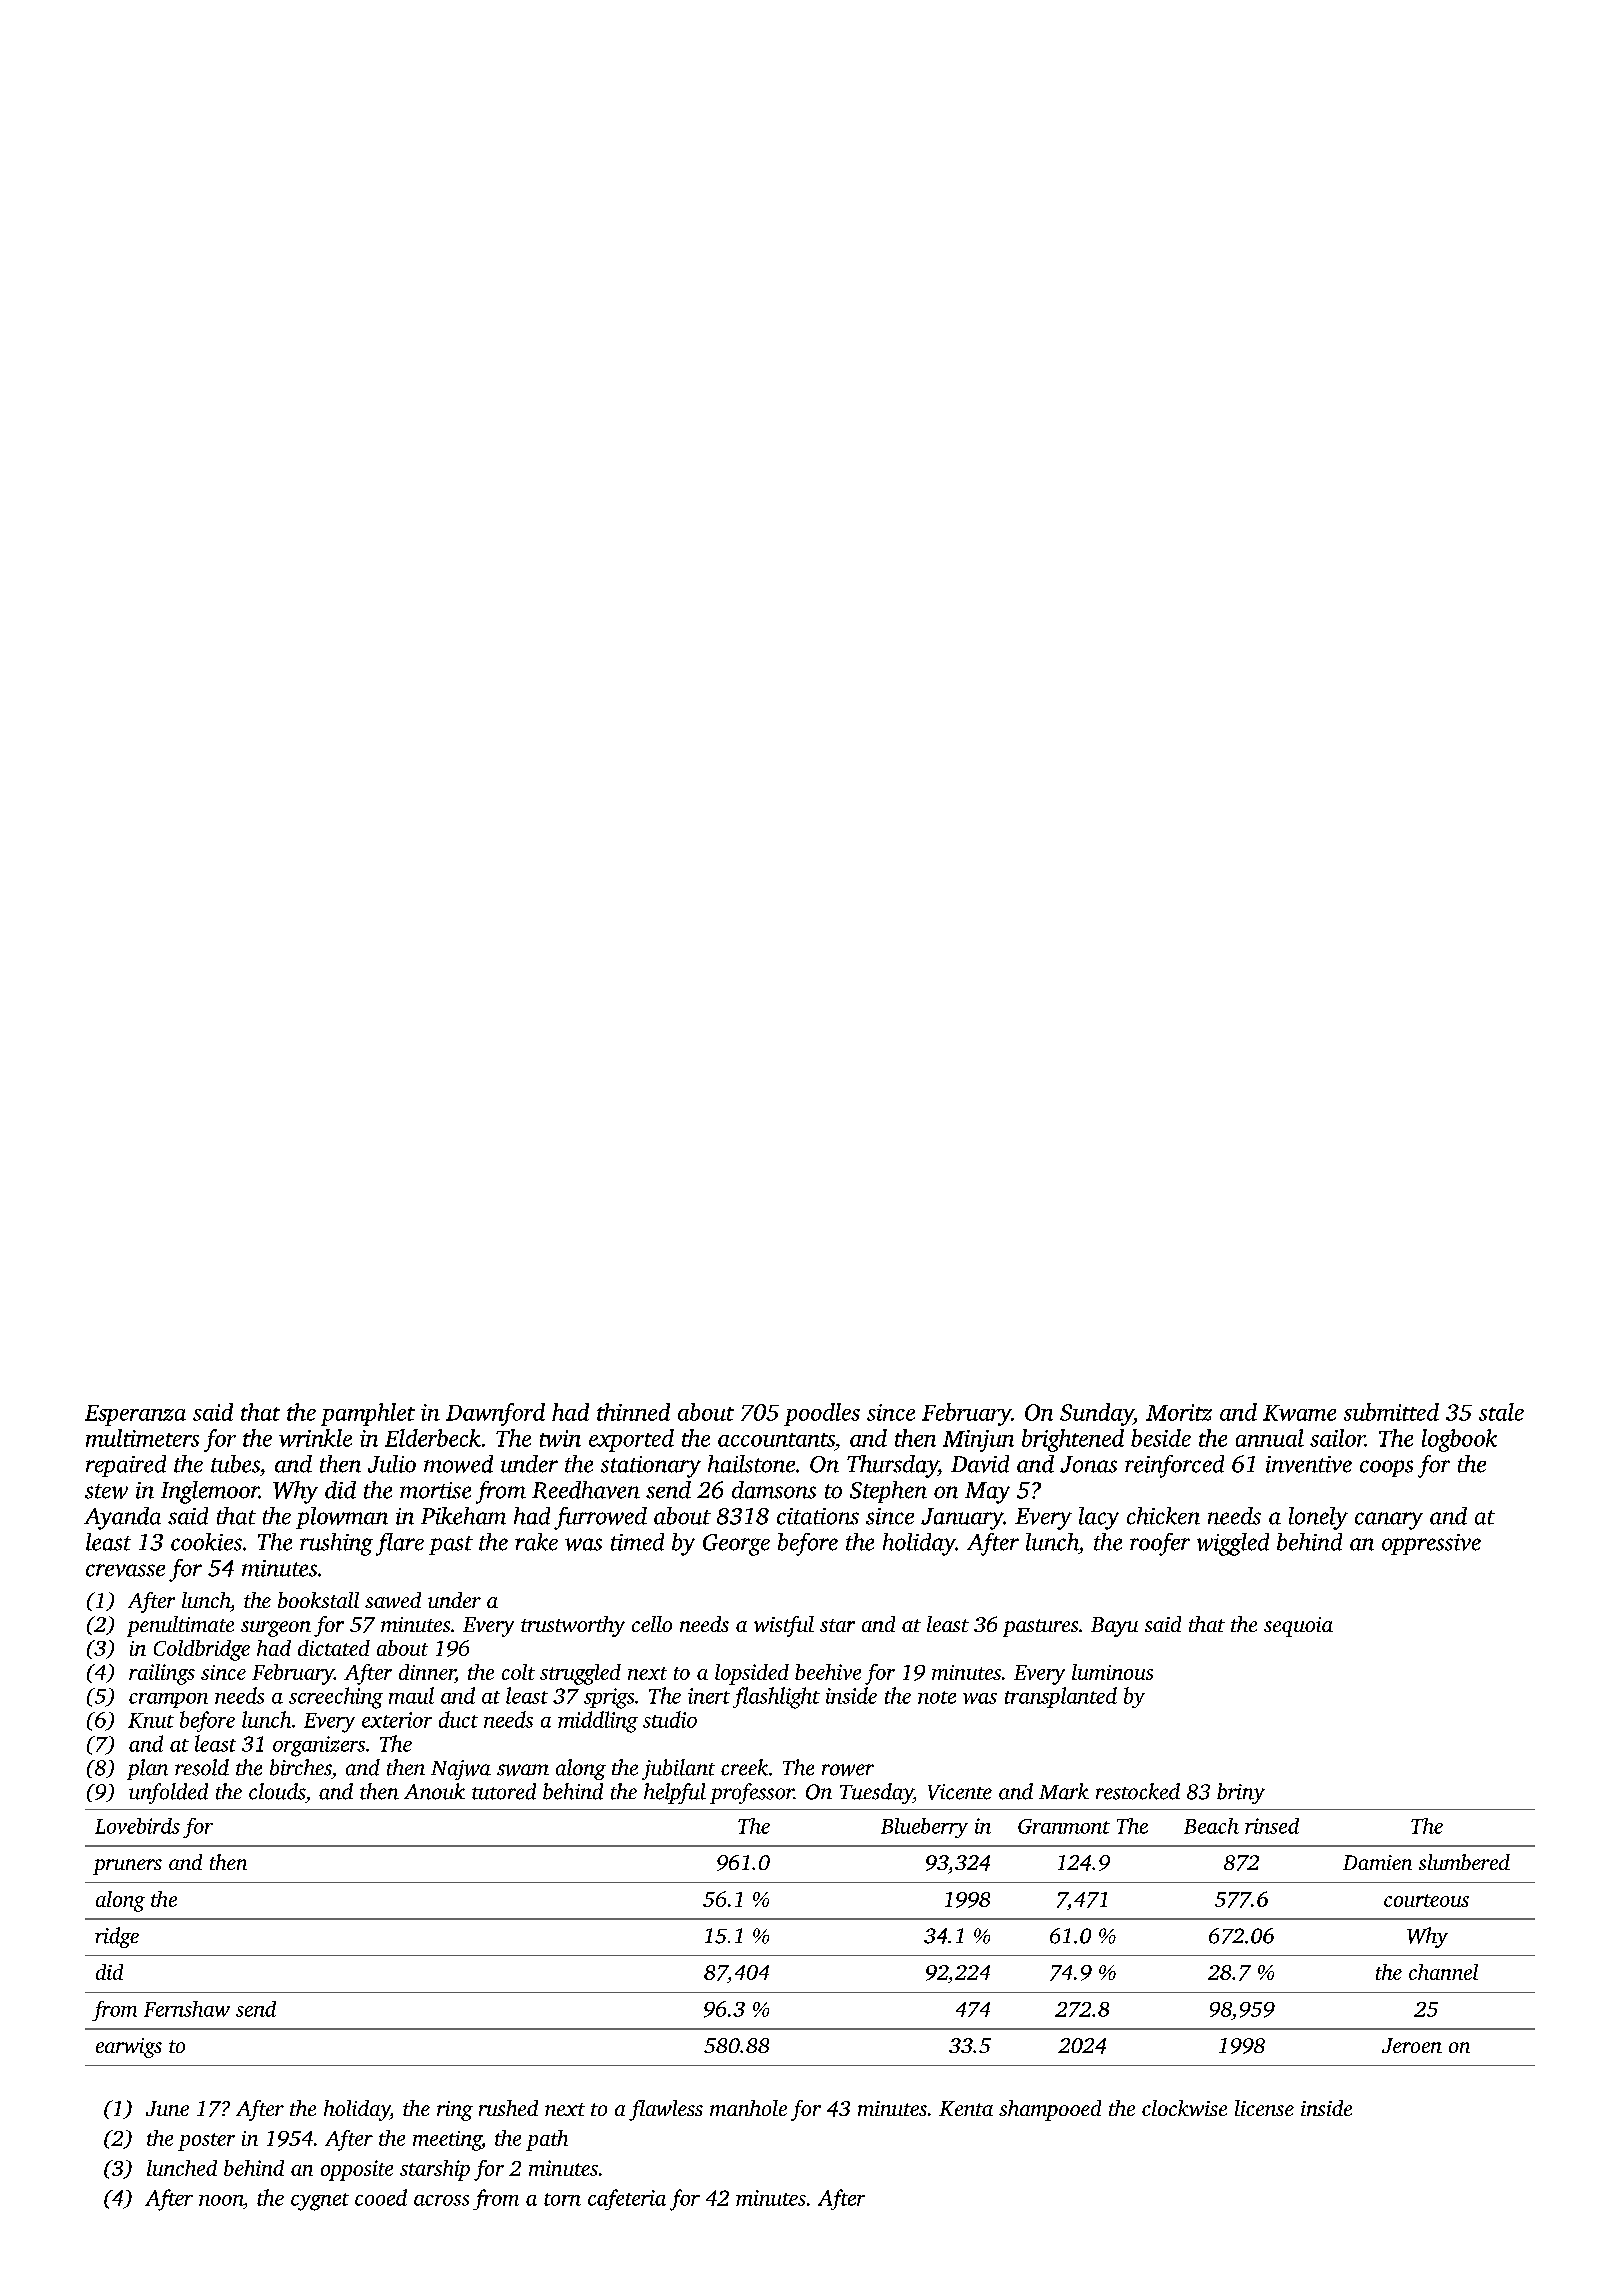 This screenshot has height=2292, width=1620. Describe the element at coordinates (235, 1464) in the screenshot. I see `tubes` at that location.
